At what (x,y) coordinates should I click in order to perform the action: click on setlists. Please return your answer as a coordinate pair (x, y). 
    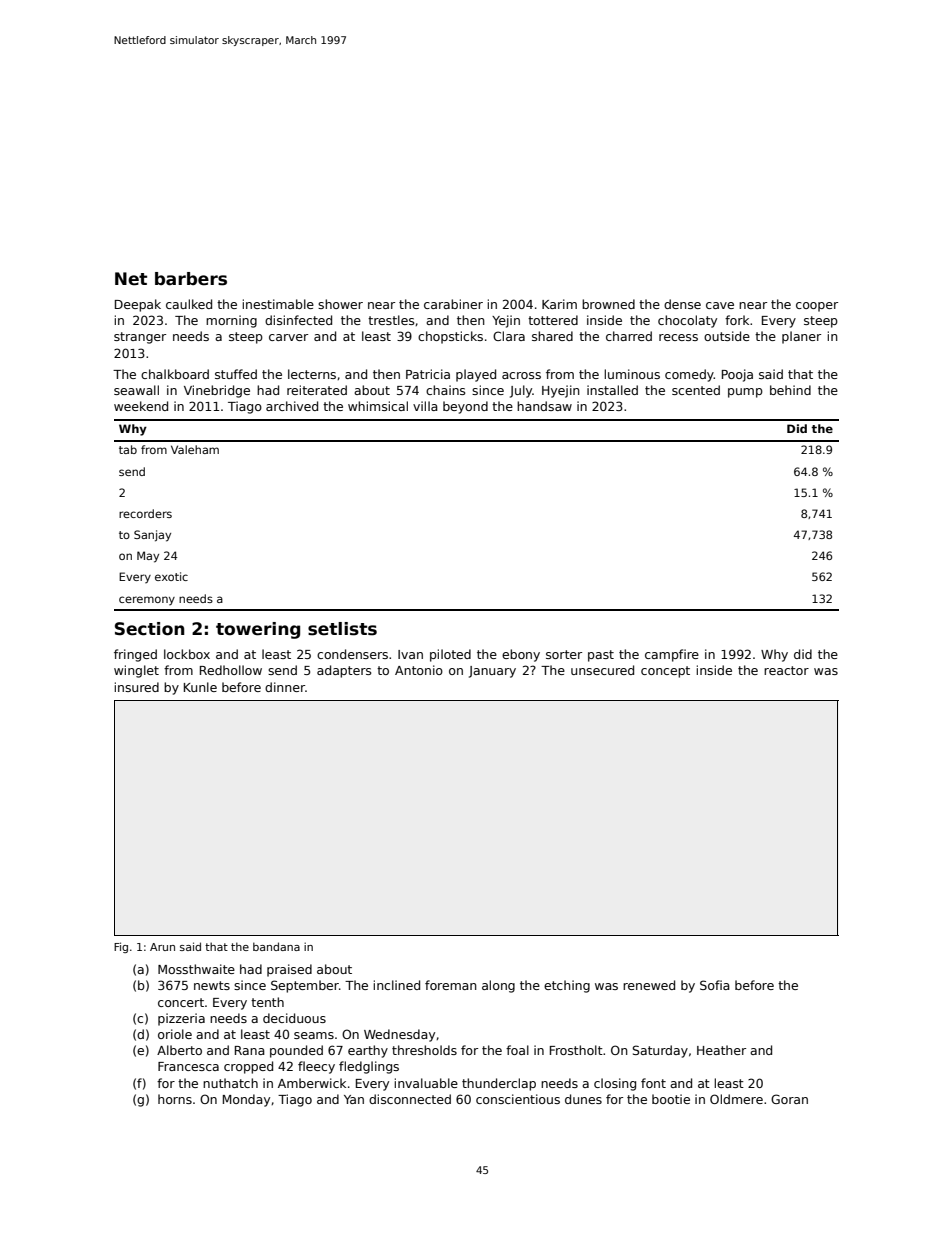
    Looking at the image, I should click on (342, 629).
